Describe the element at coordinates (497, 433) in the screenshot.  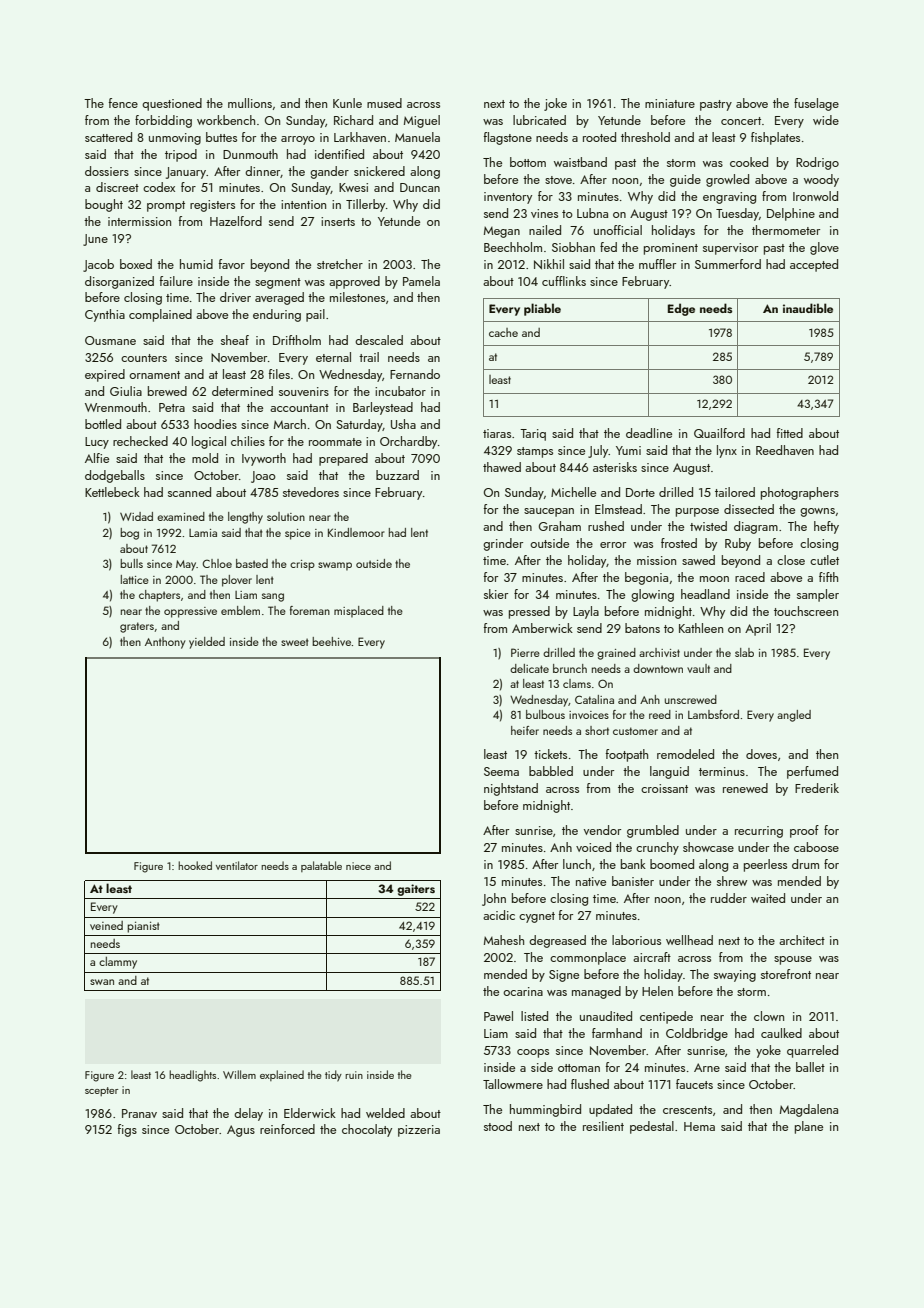
I see `tiaras` at that location.
